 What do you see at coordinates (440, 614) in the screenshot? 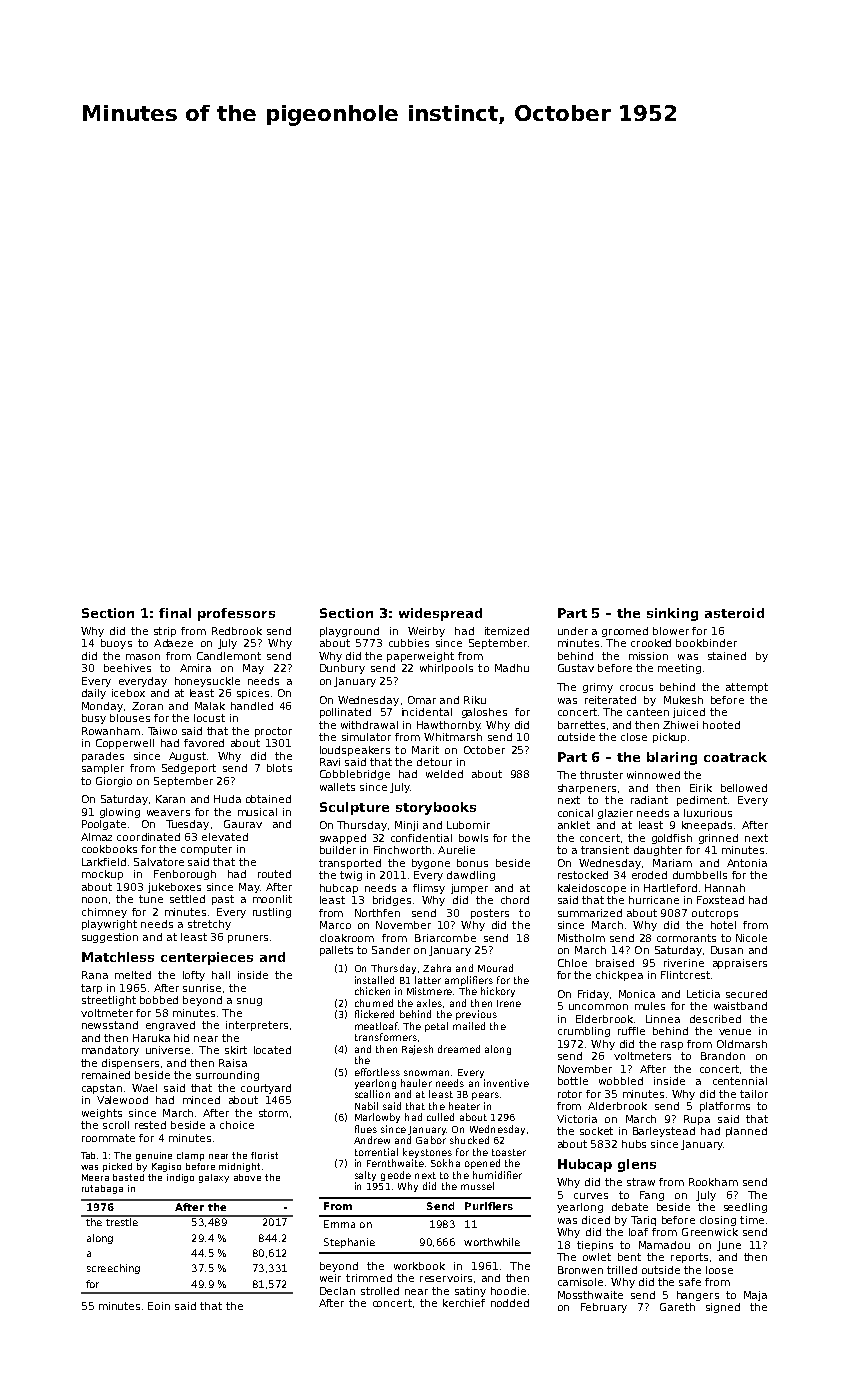
I see `widespread` at bounding box center [440, 614].
